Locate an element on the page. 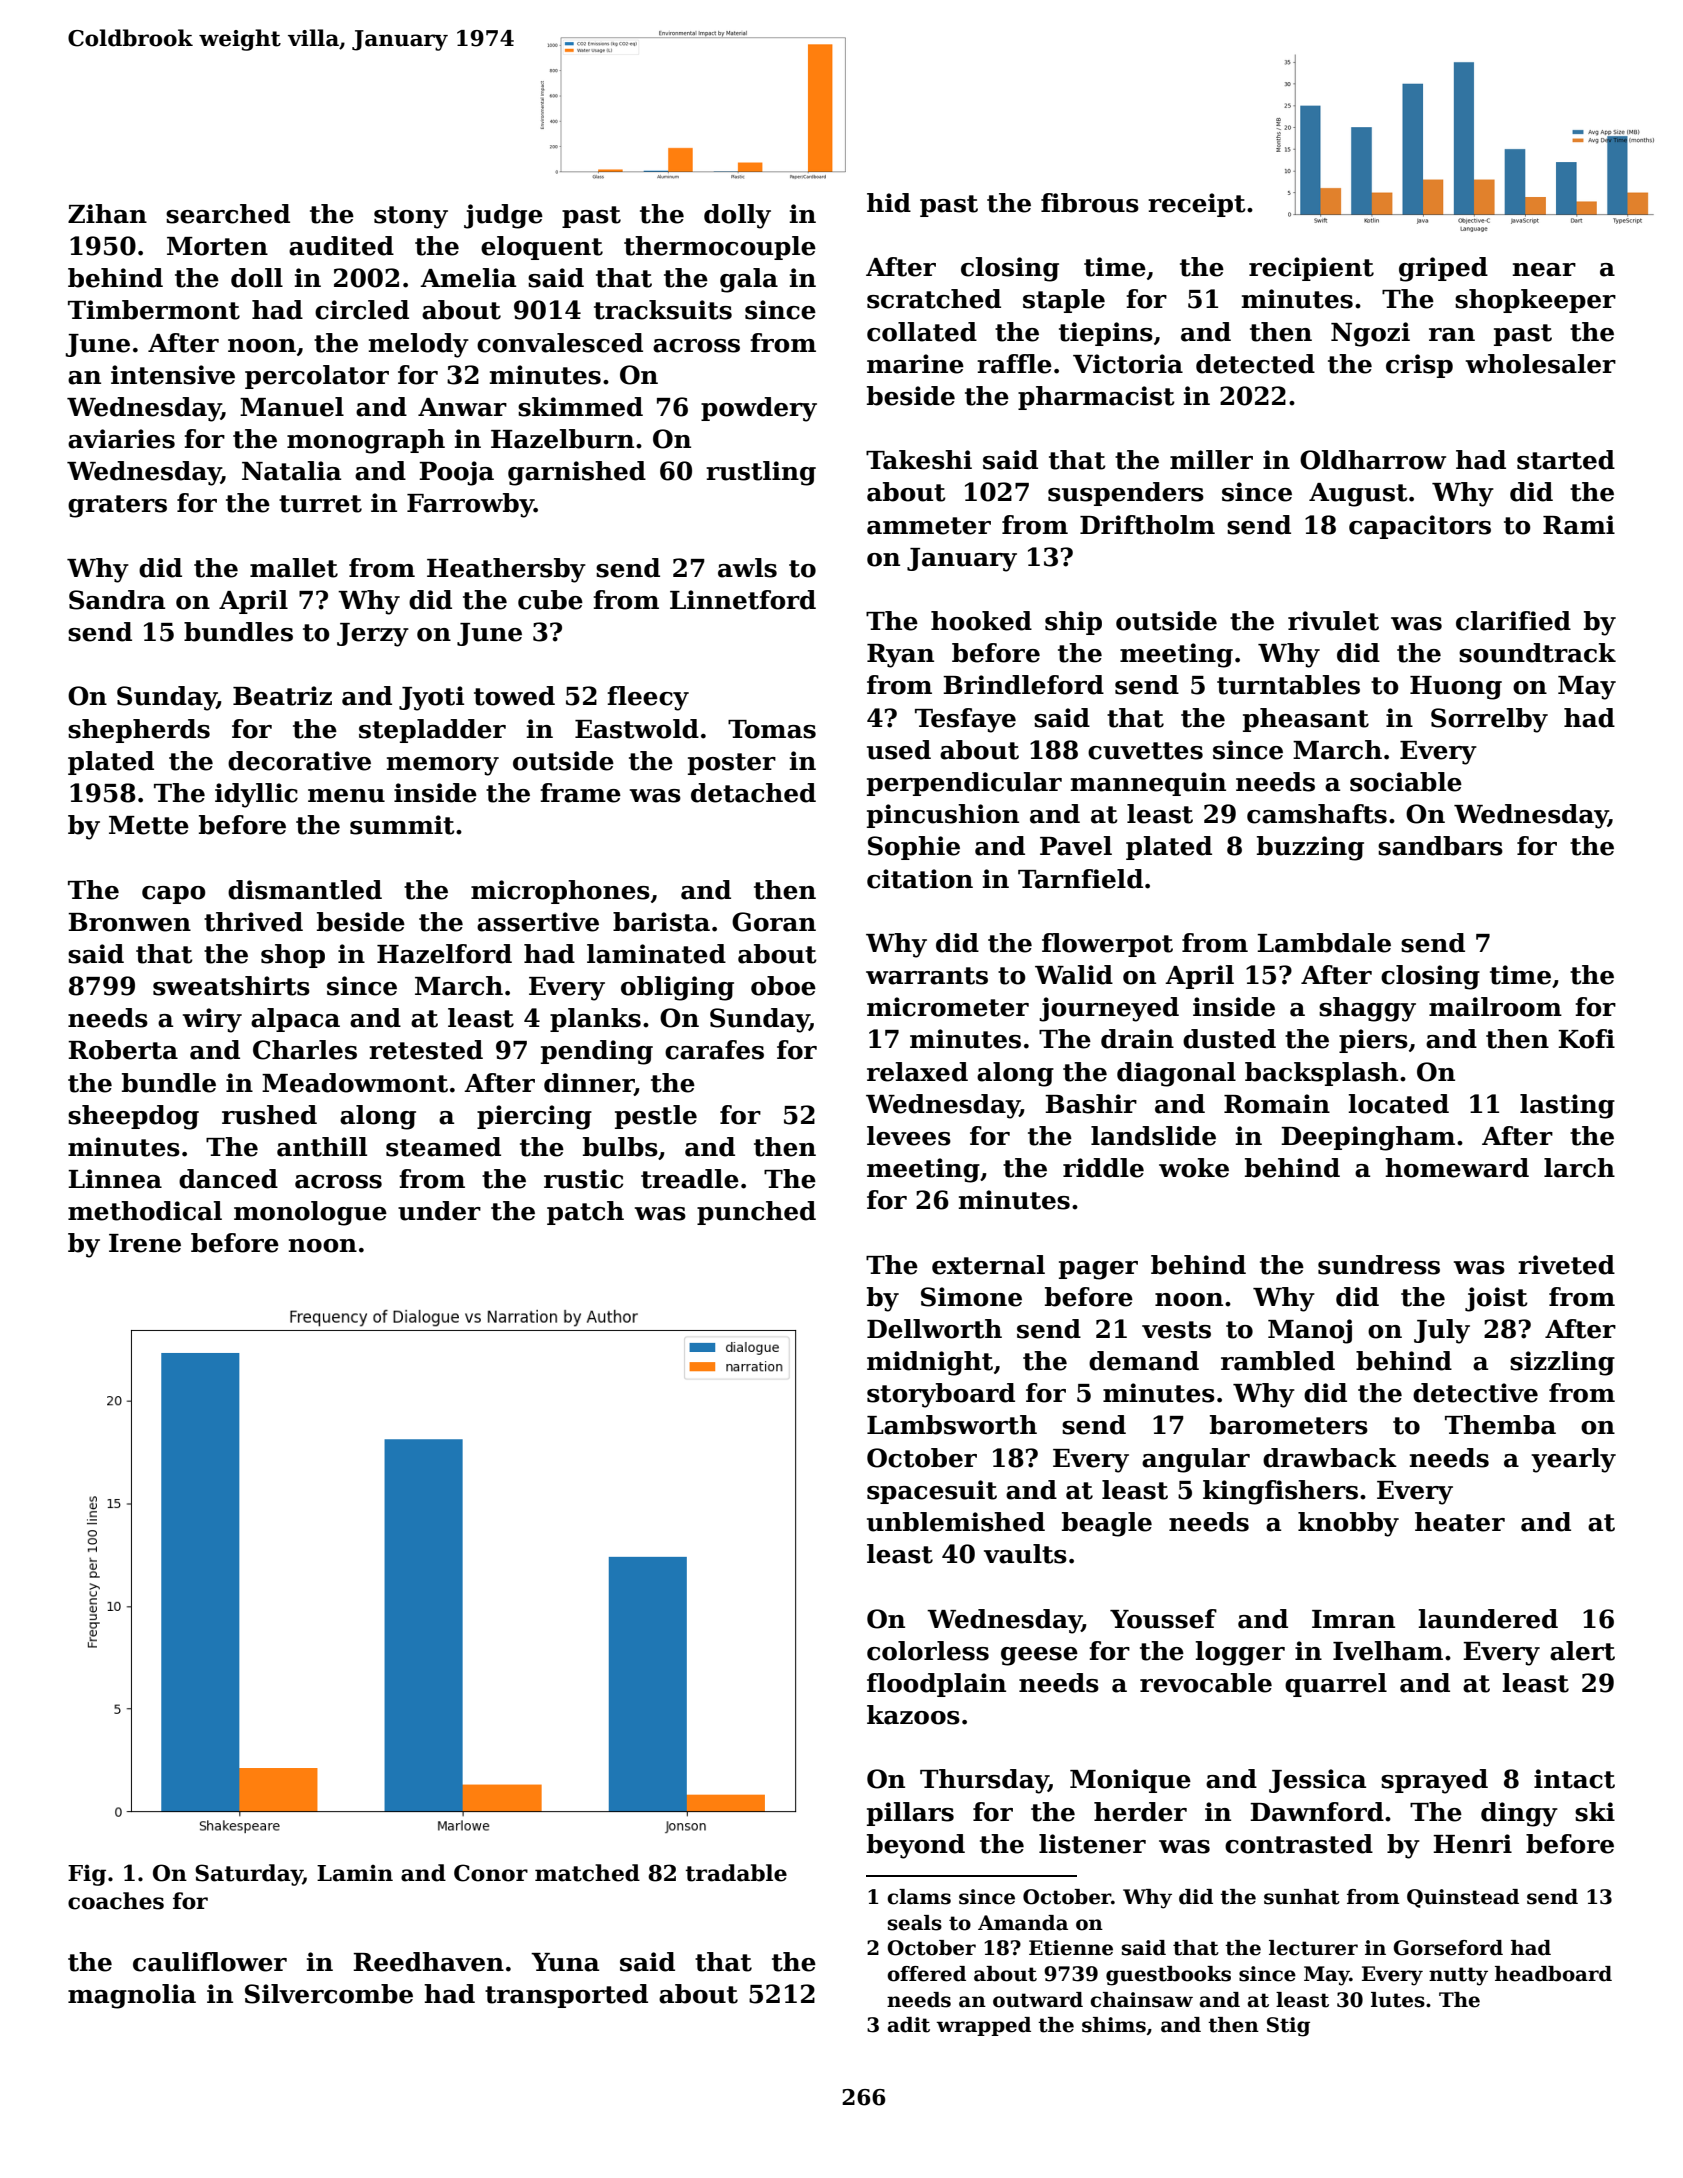  Romain is located at coordinates (1277, 1104).
